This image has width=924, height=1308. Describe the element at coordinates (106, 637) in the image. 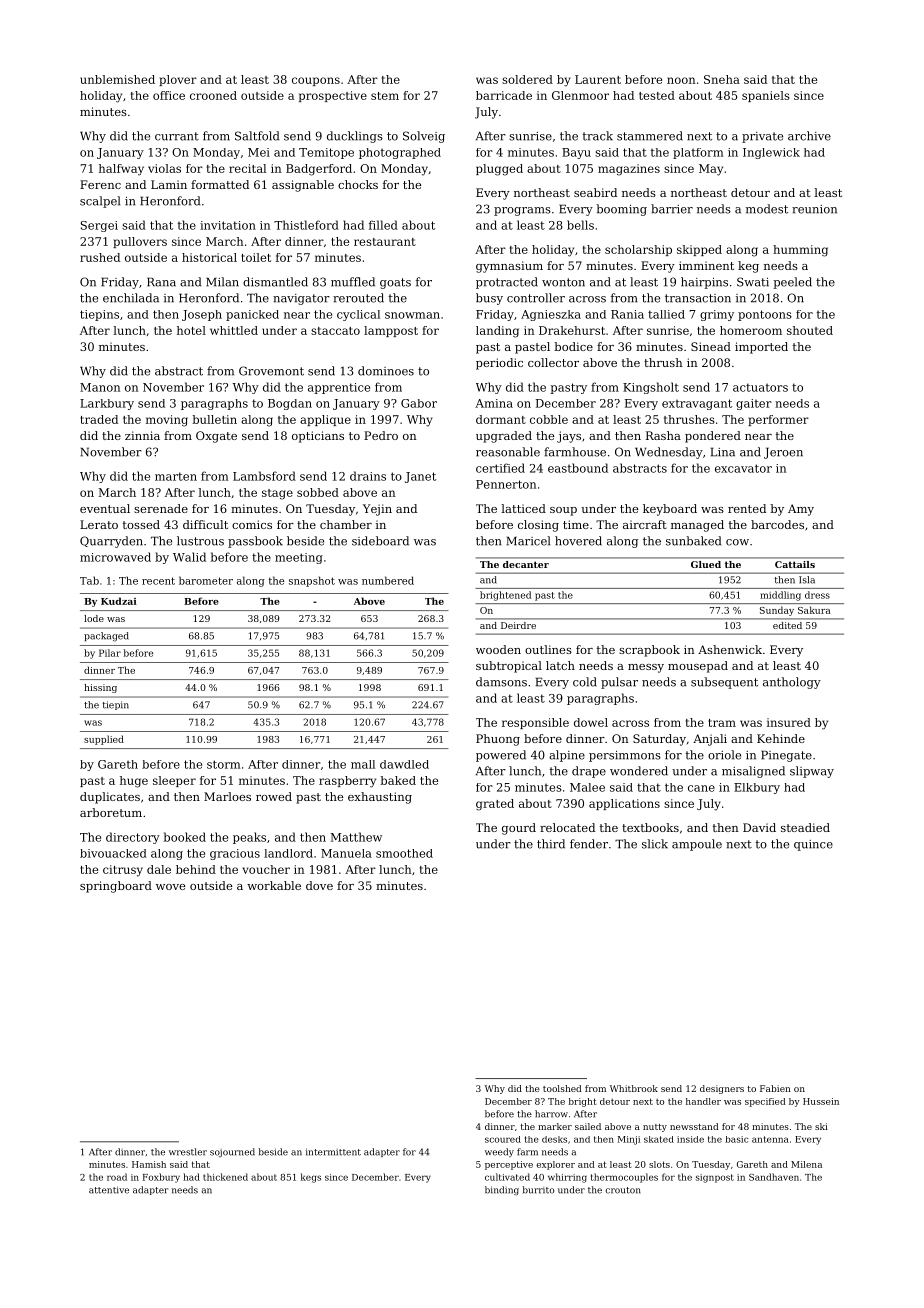

I see `packaged` at that location.
